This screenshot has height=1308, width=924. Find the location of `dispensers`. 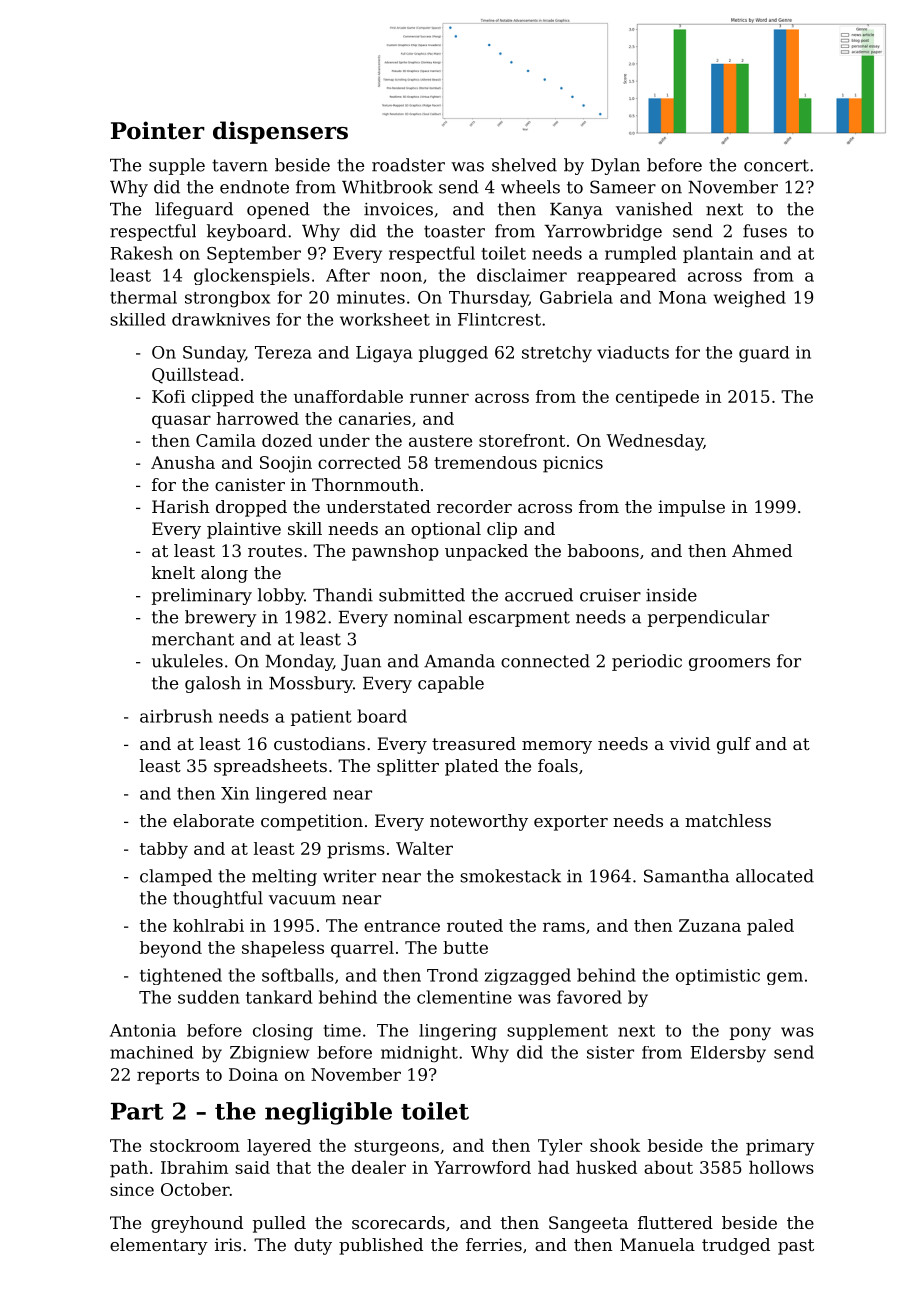

dispensers is located at coordinates (280, 132).
